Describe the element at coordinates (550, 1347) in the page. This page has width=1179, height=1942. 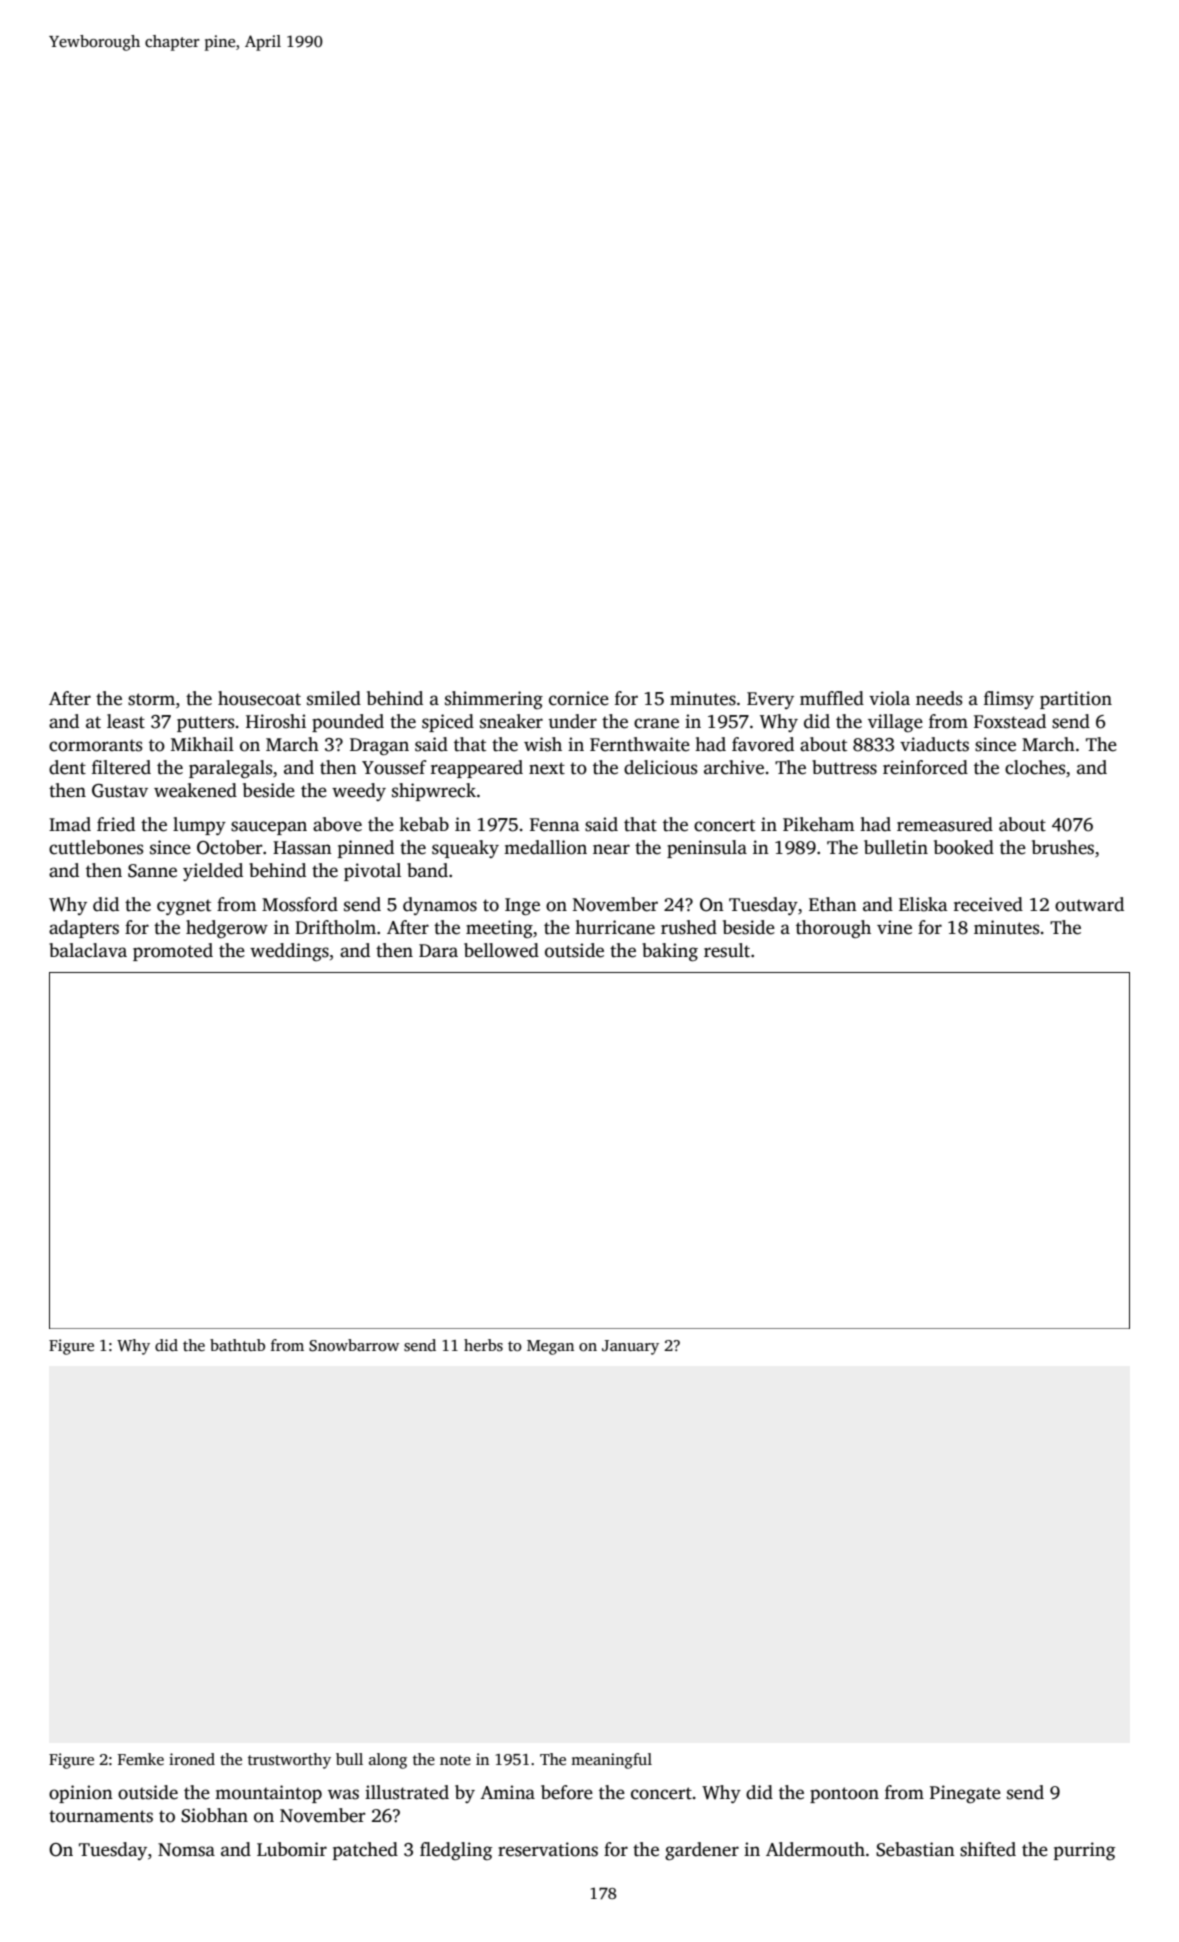
I see `Megan` at that location.
